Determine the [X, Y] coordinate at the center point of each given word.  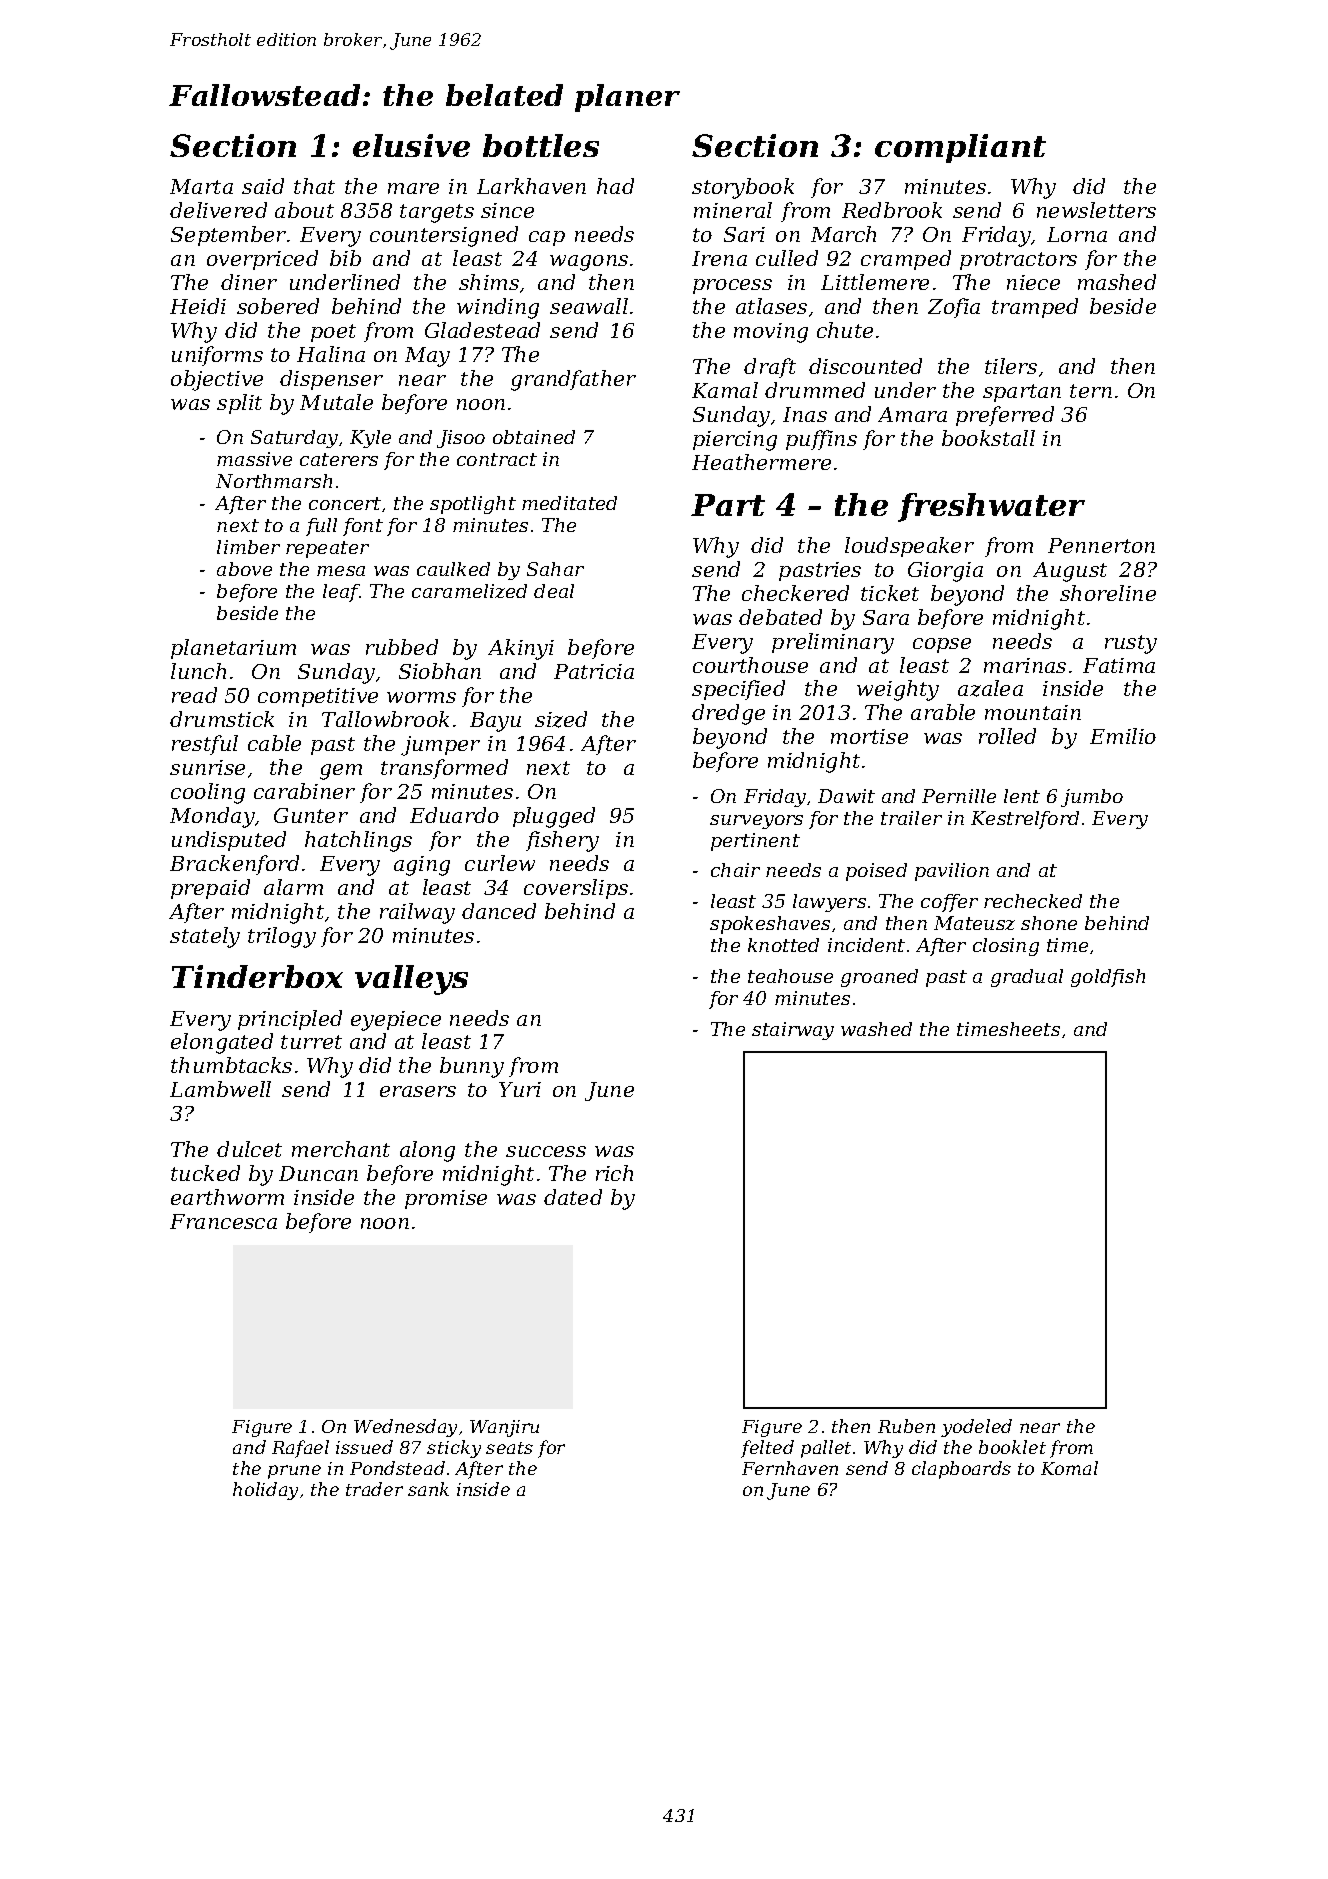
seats [509, 1448]
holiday [265, 1491]
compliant [960, 148]
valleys [411, 980]
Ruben [906, 1426]
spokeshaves [770, 925]
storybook [743, 188]
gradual [1027, 978]
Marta [201, 186]
